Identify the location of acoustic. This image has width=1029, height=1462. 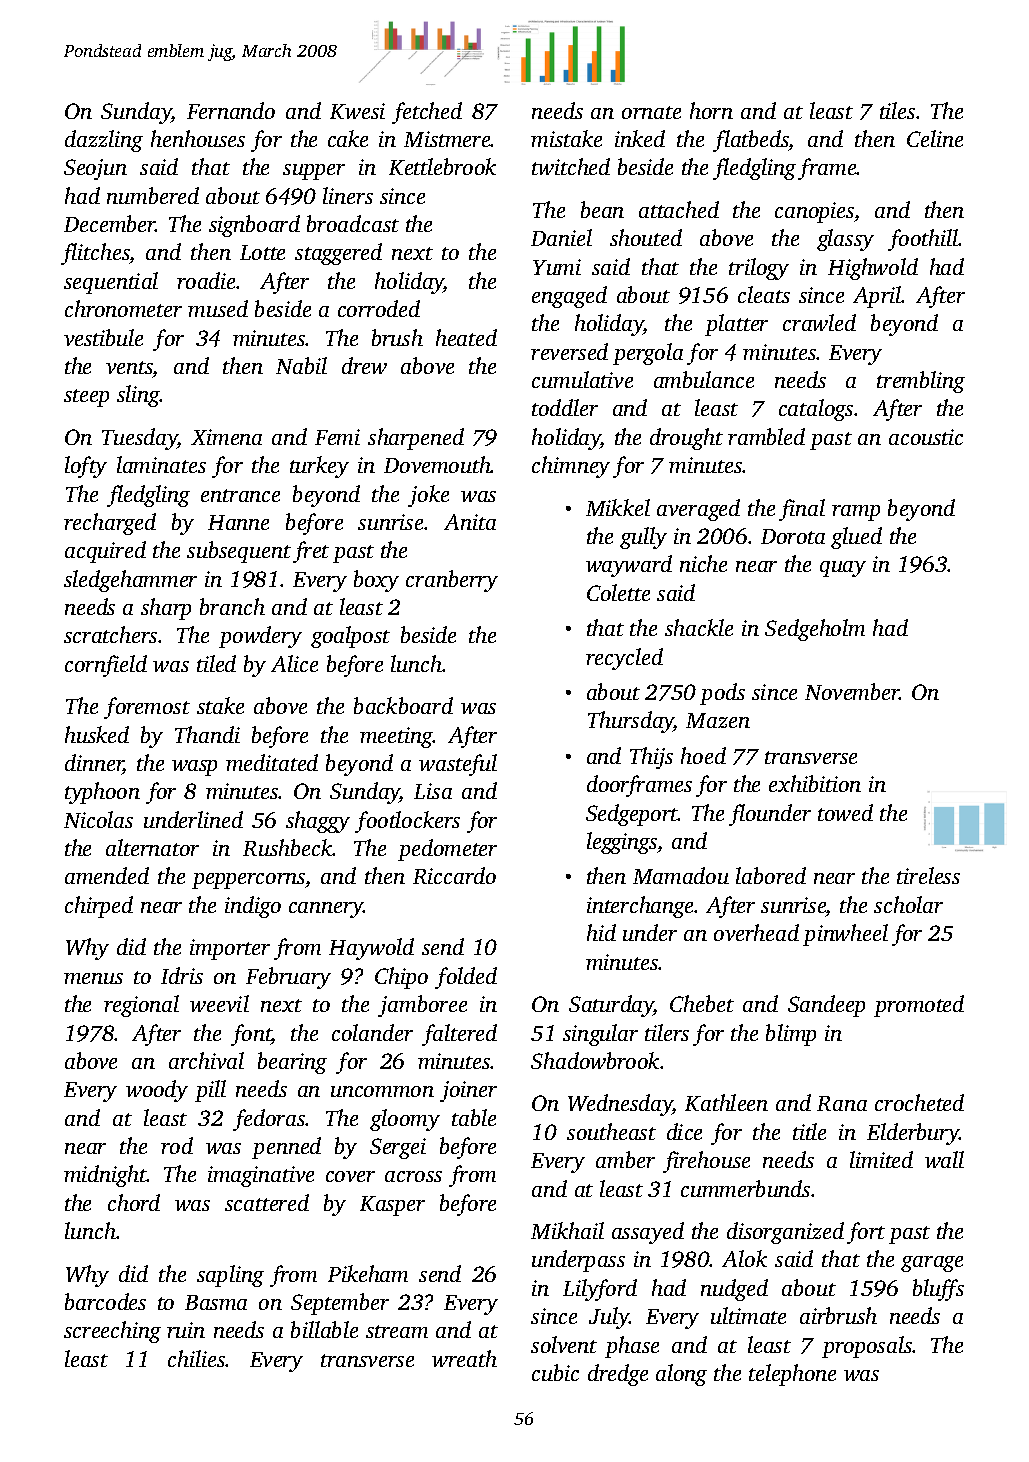
(926, 437).
